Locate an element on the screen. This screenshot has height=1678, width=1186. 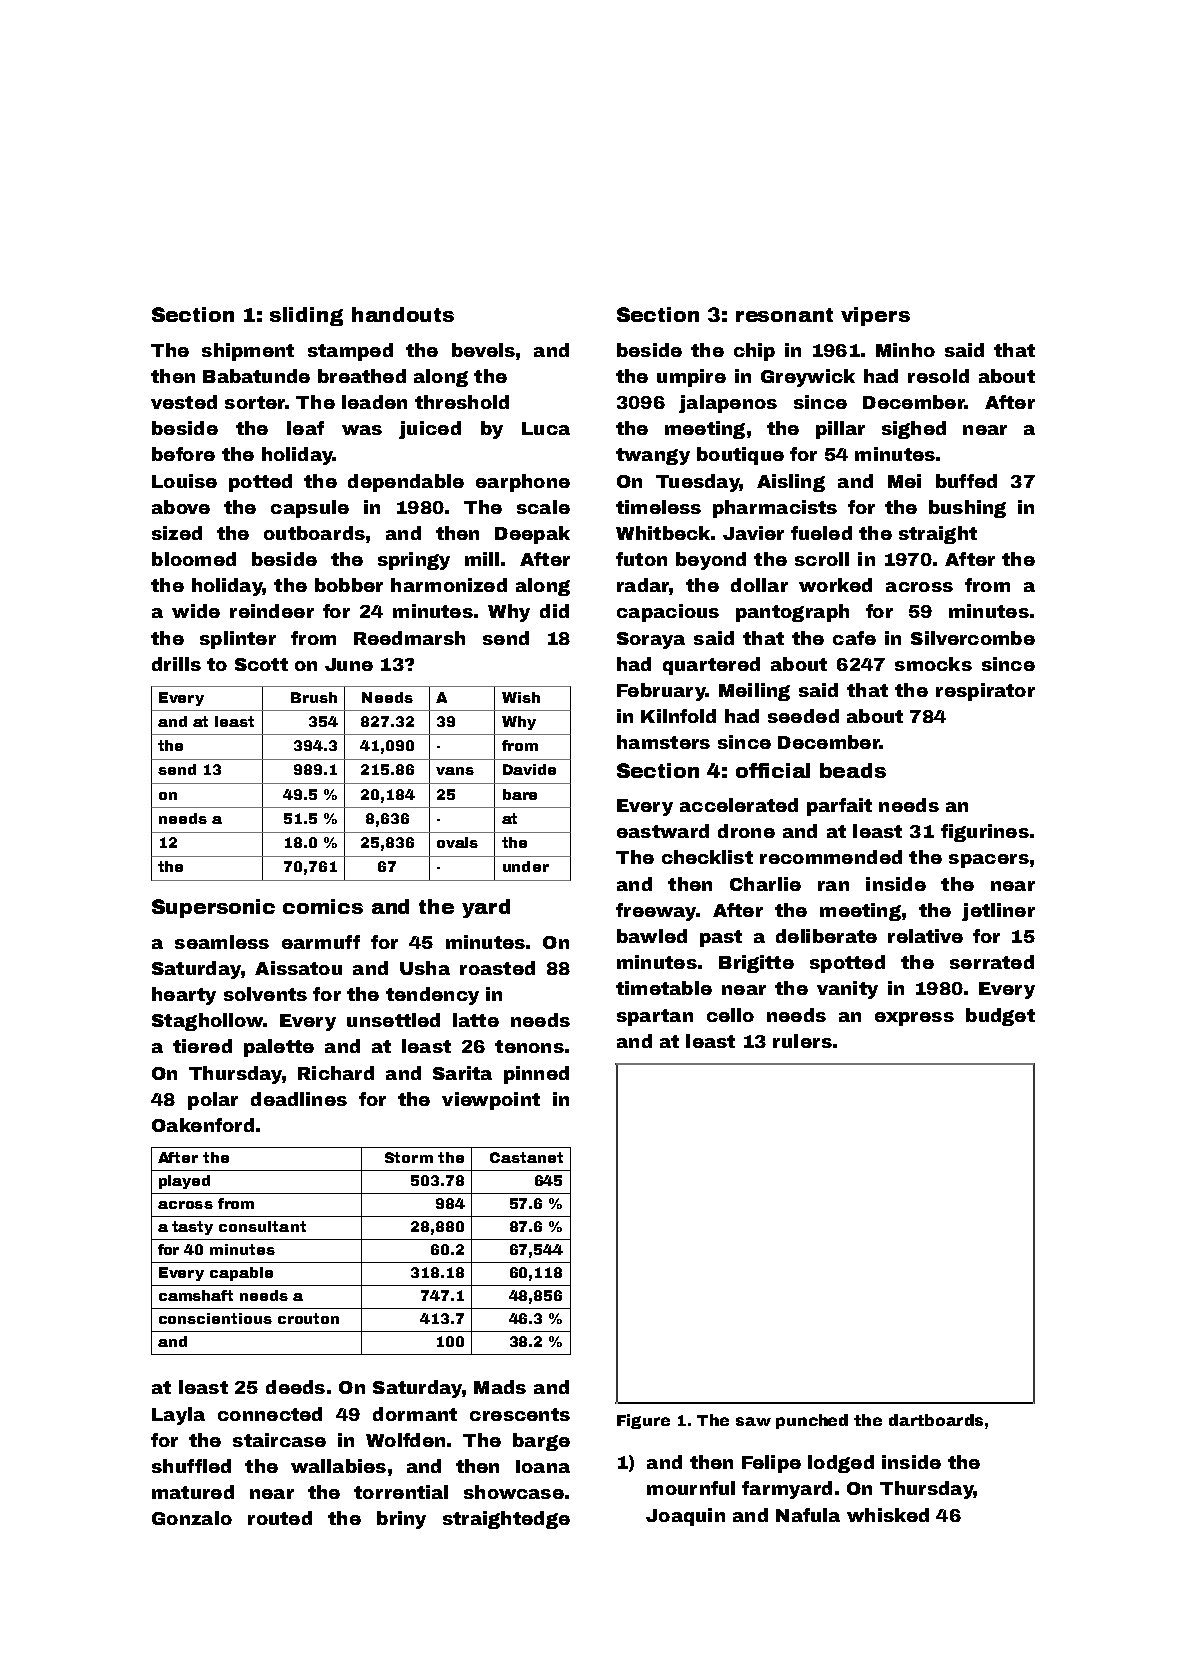
budget is located at coordinates (1000, 1017).
